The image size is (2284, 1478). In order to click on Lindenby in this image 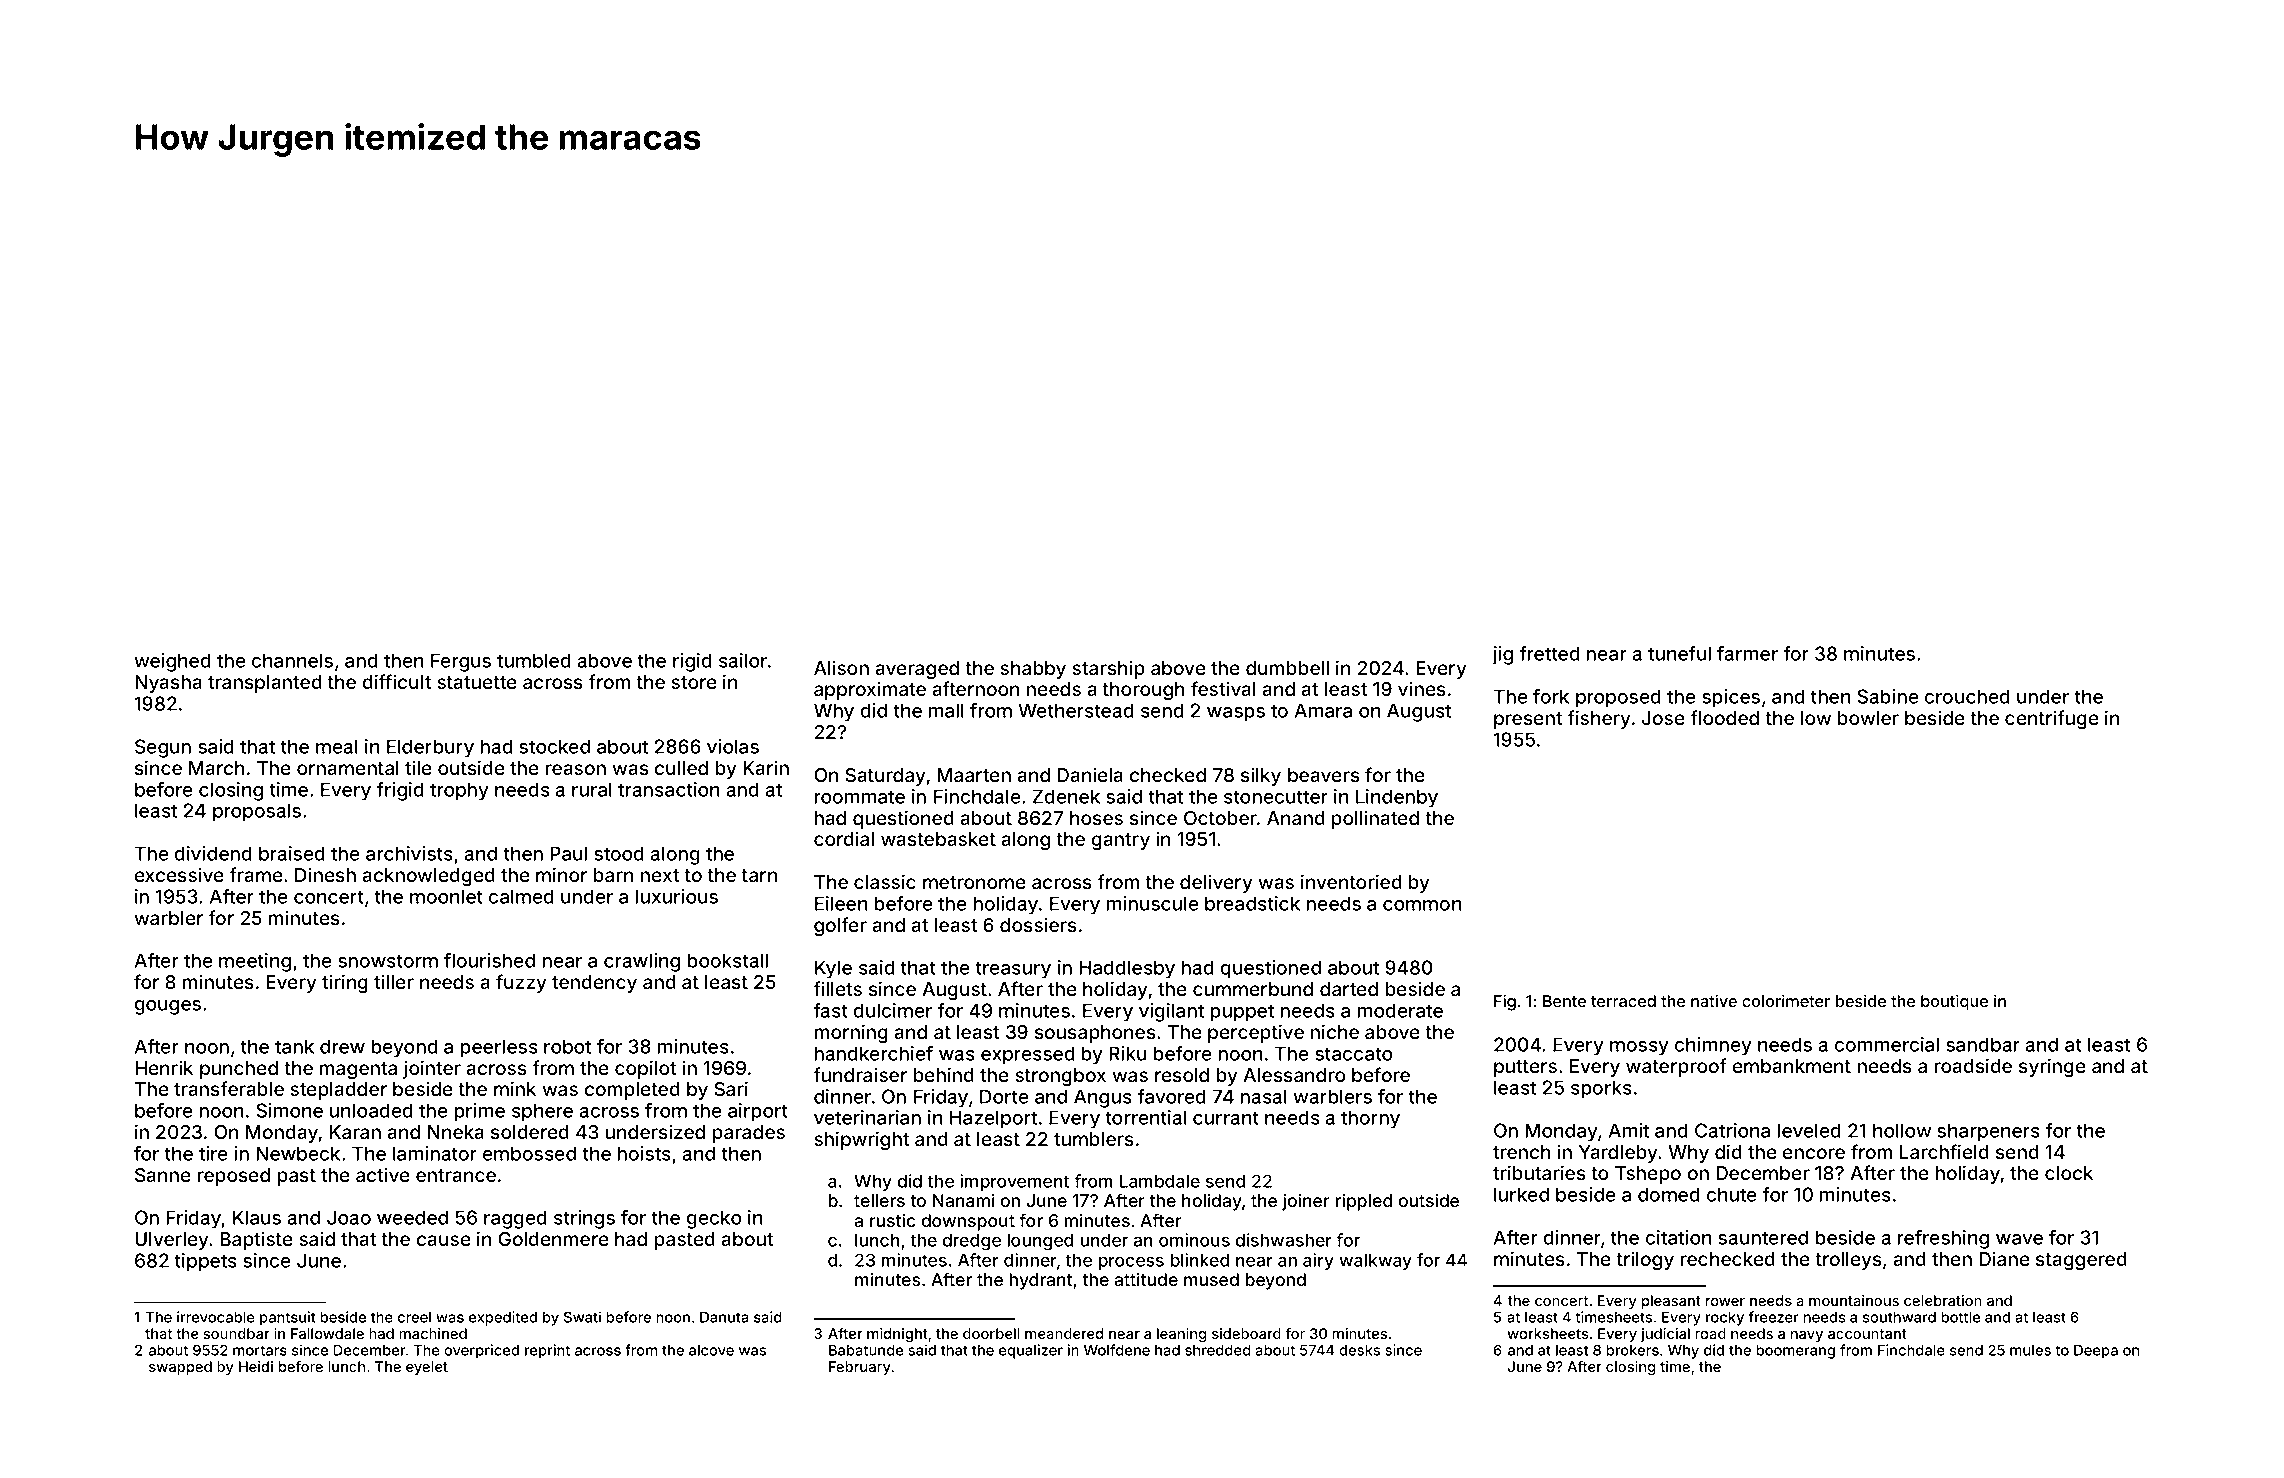, I will do `click(1397, 798)`.
